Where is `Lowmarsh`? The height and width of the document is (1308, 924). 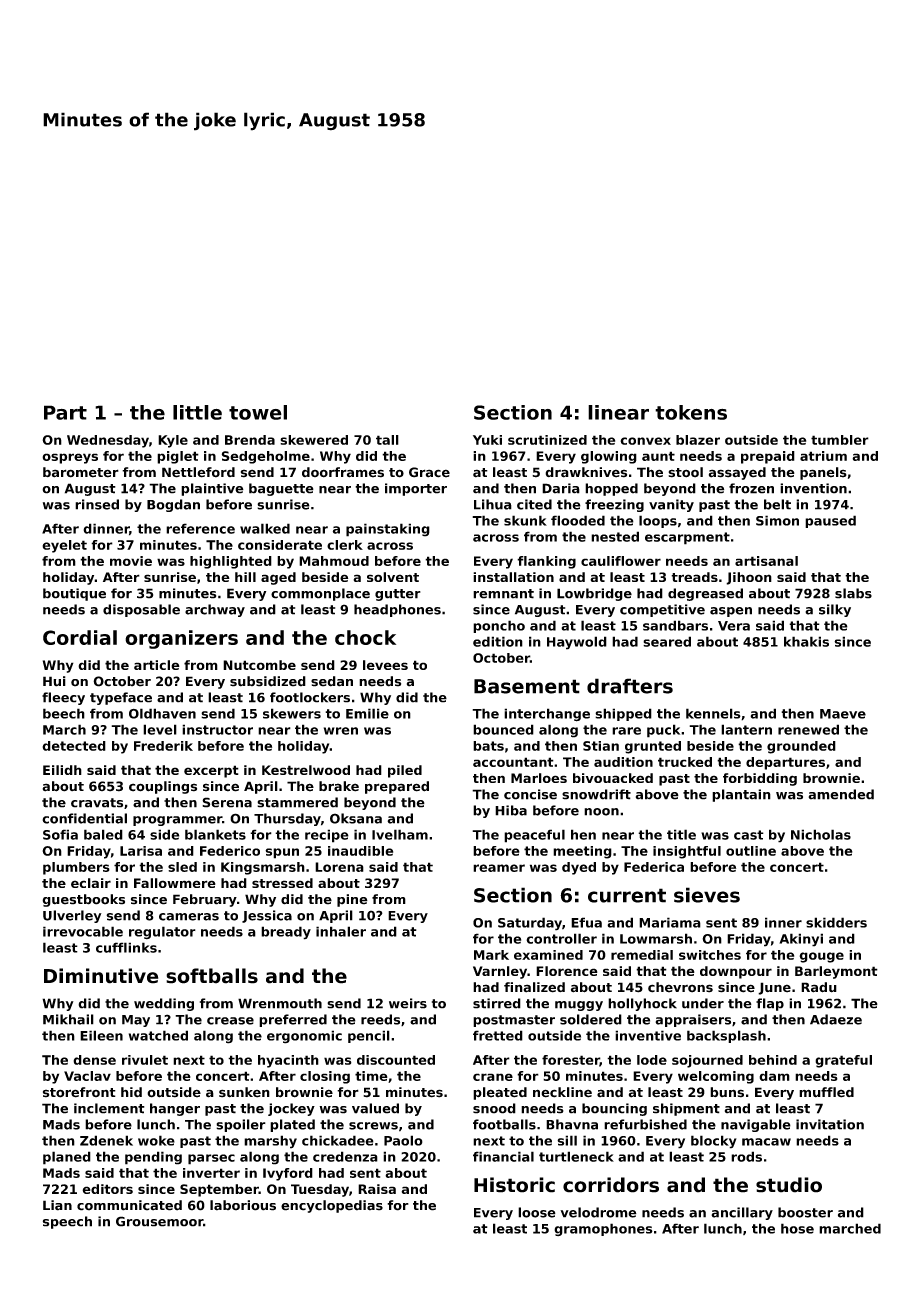
Lowmarsh is located at coordinates (656, 938).
